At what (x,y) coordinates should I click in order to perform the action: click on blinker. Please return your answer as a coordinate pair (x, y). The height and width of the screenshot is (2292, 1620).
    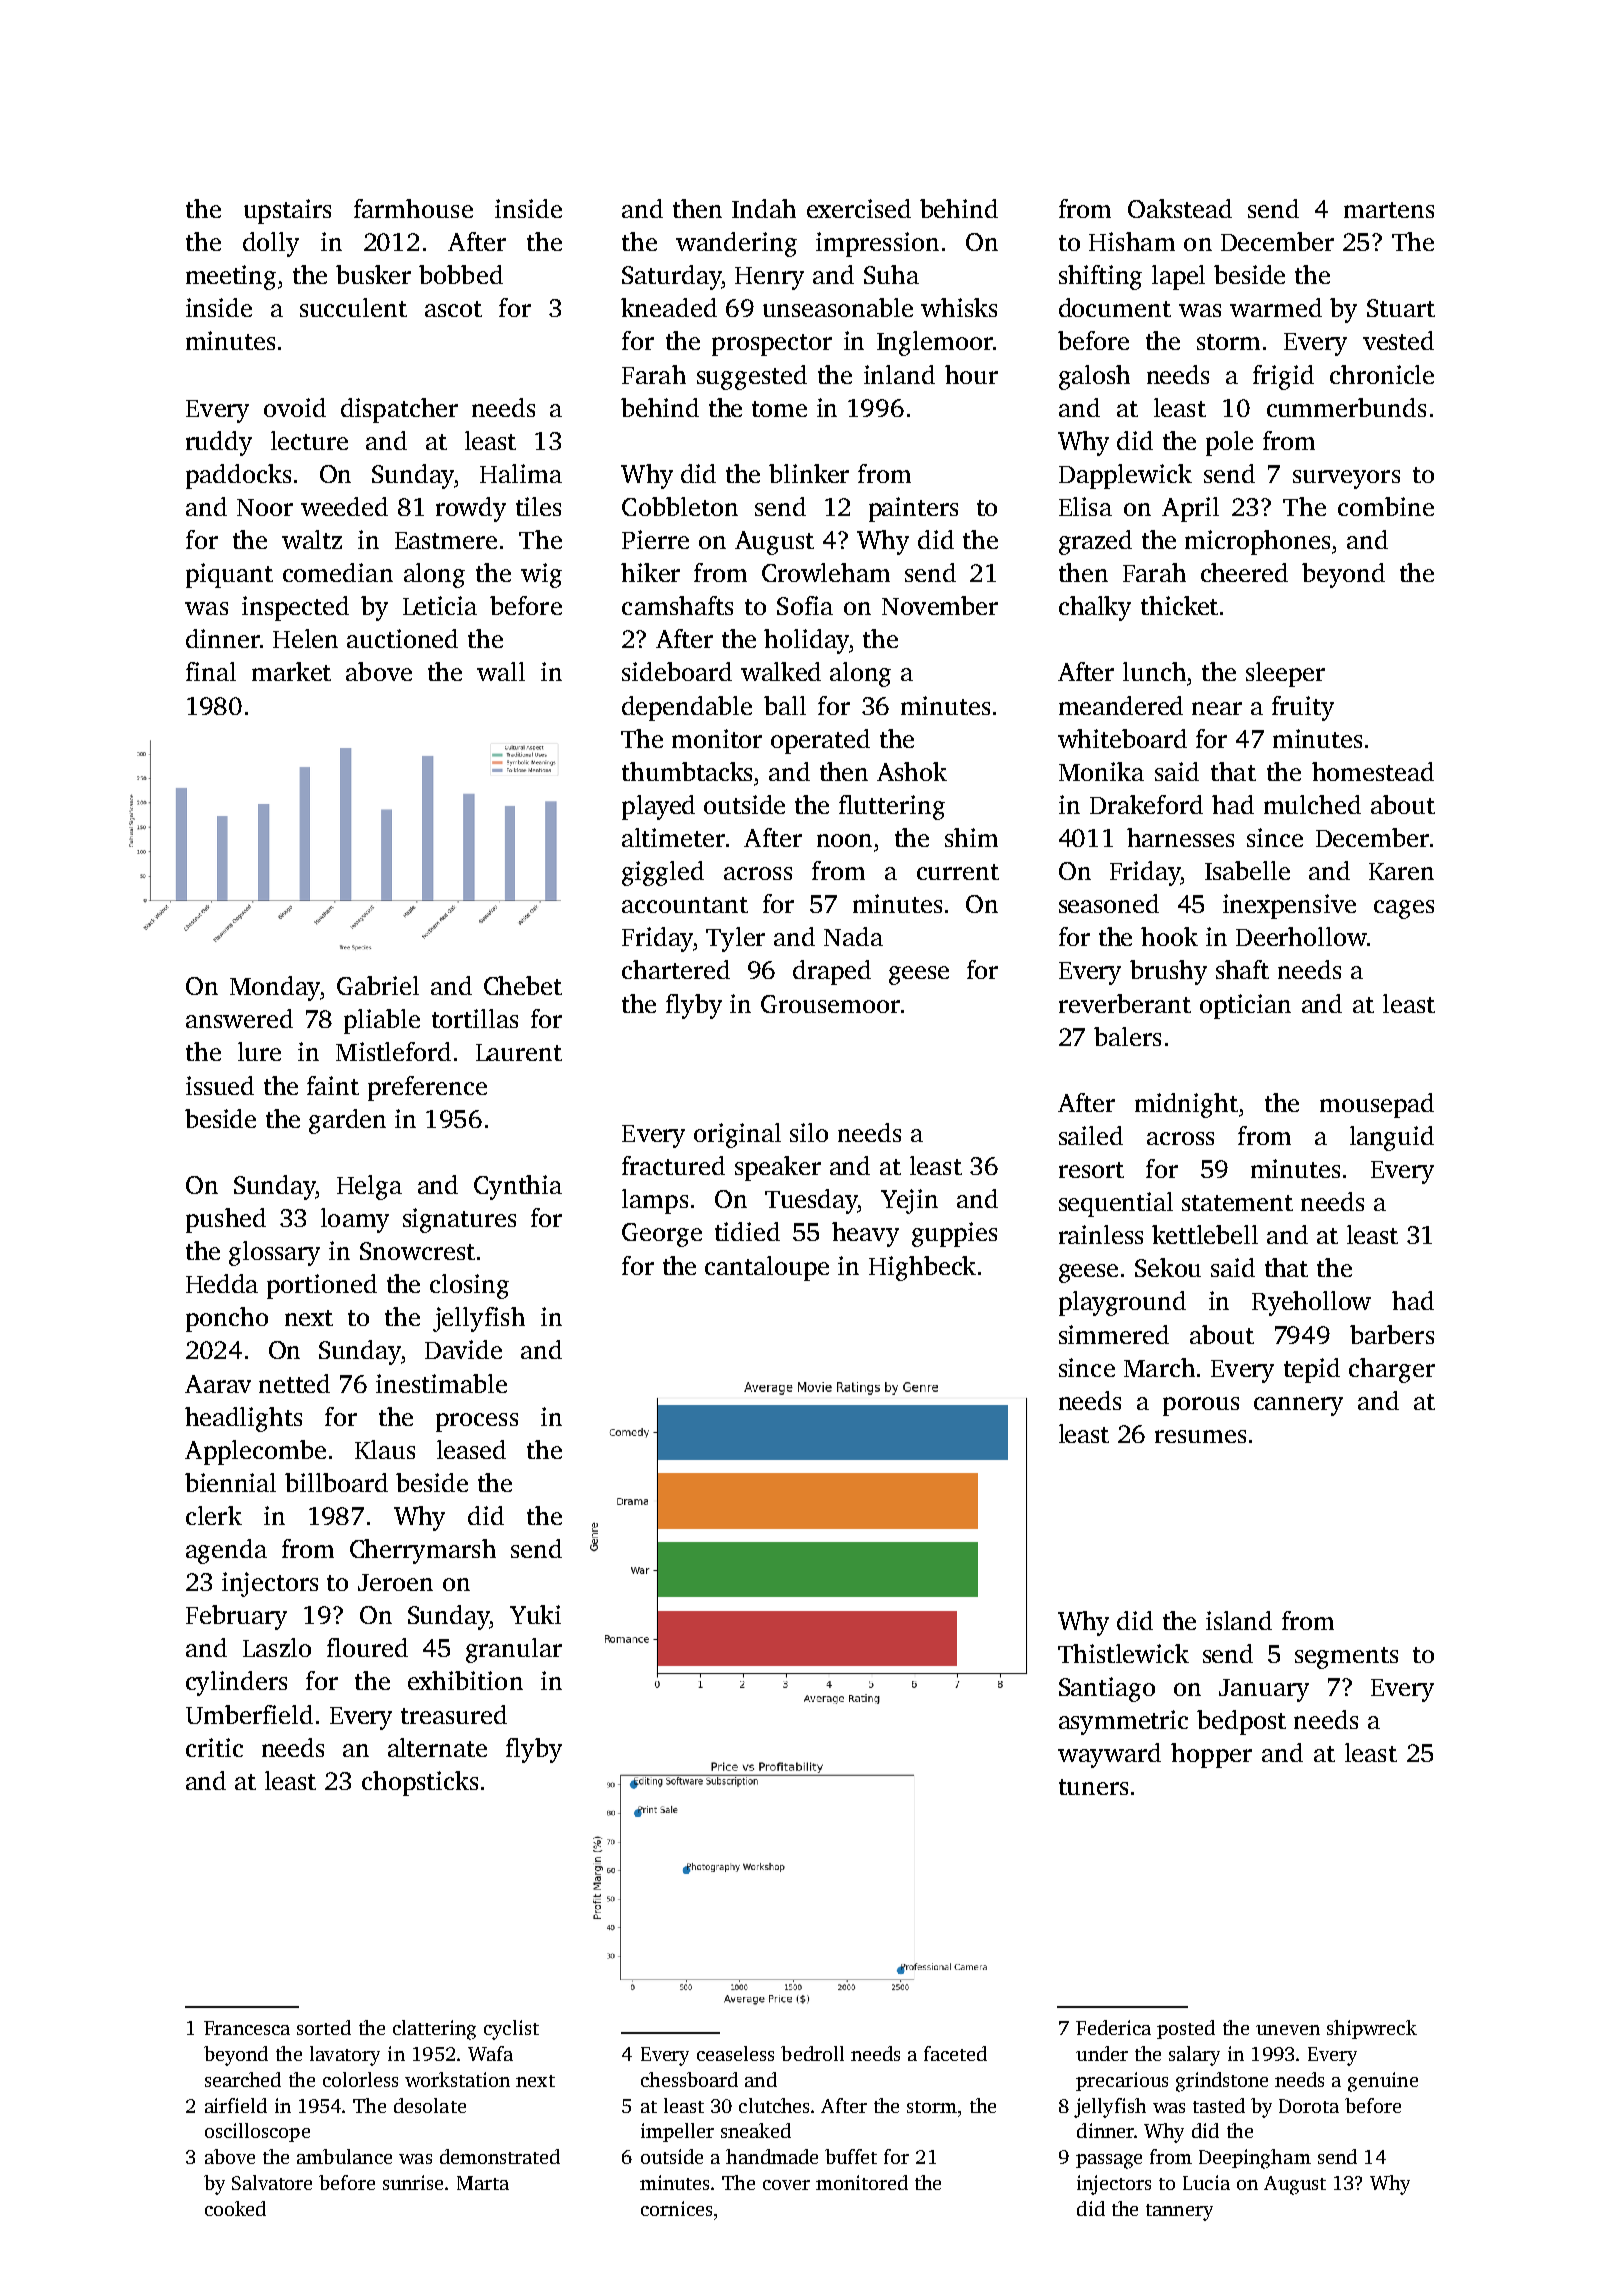
    Looking at the image, I should click on (809, 473).
